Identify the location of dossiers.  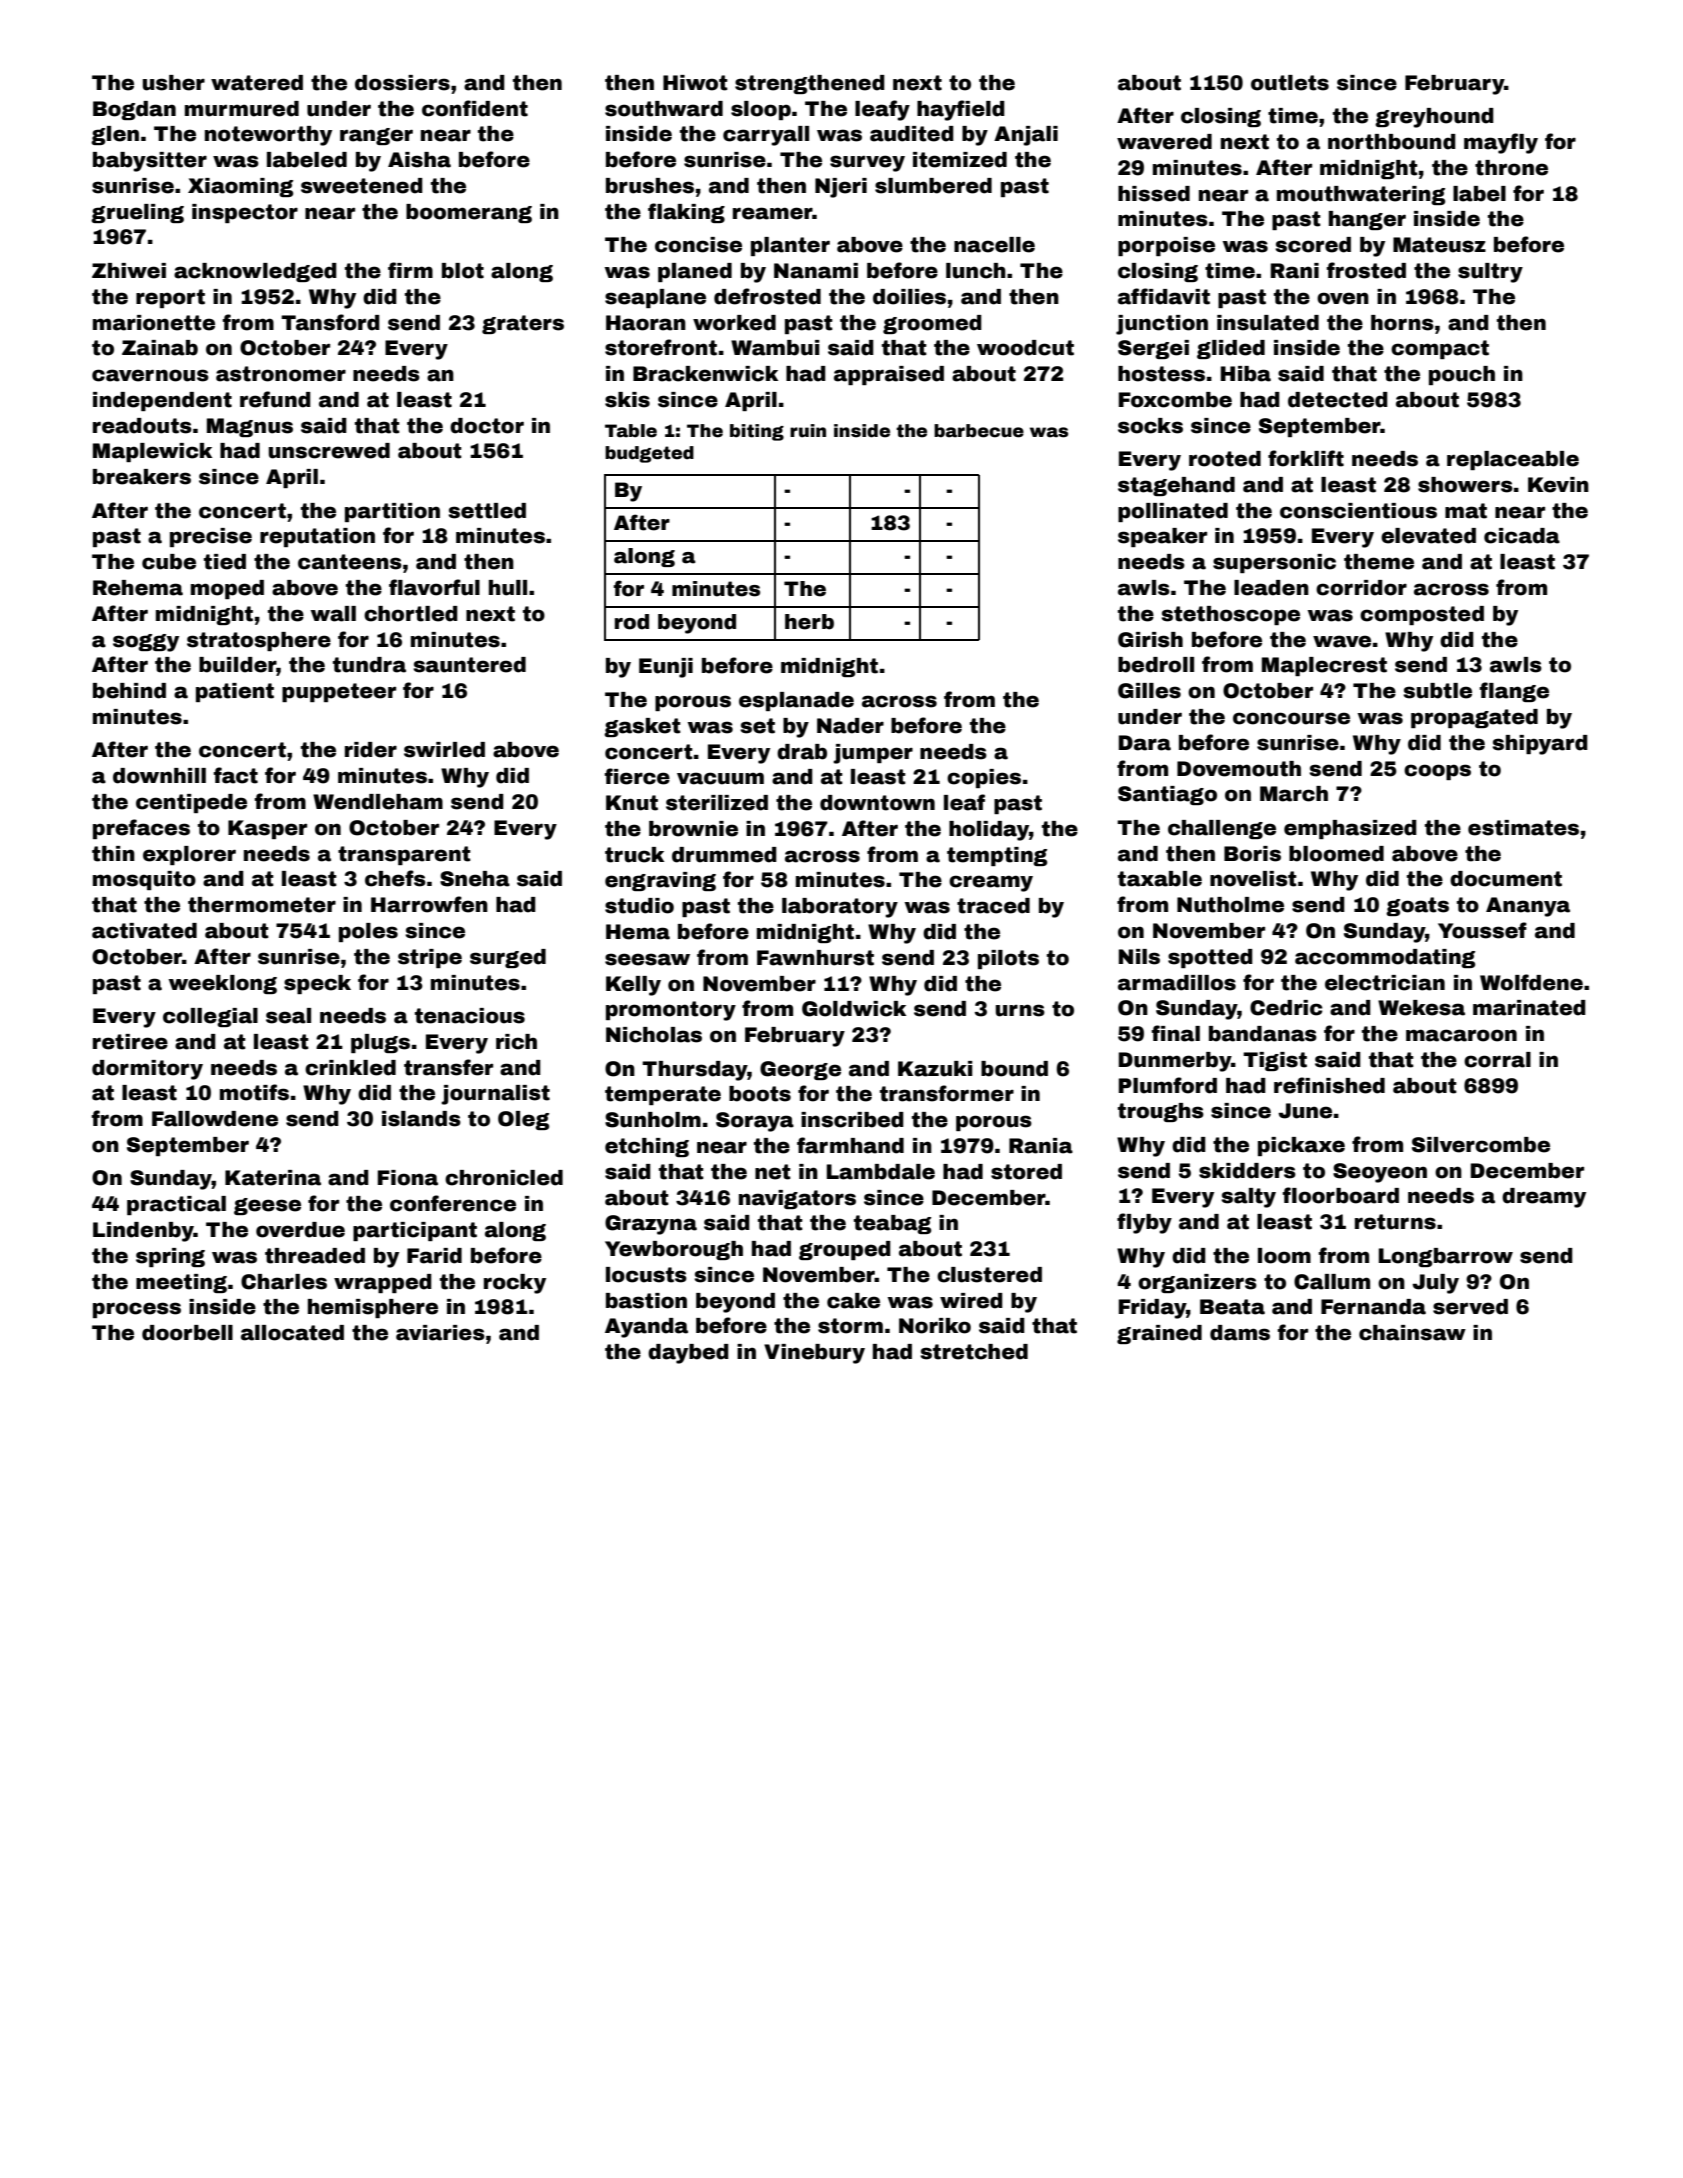
(402, 83).
